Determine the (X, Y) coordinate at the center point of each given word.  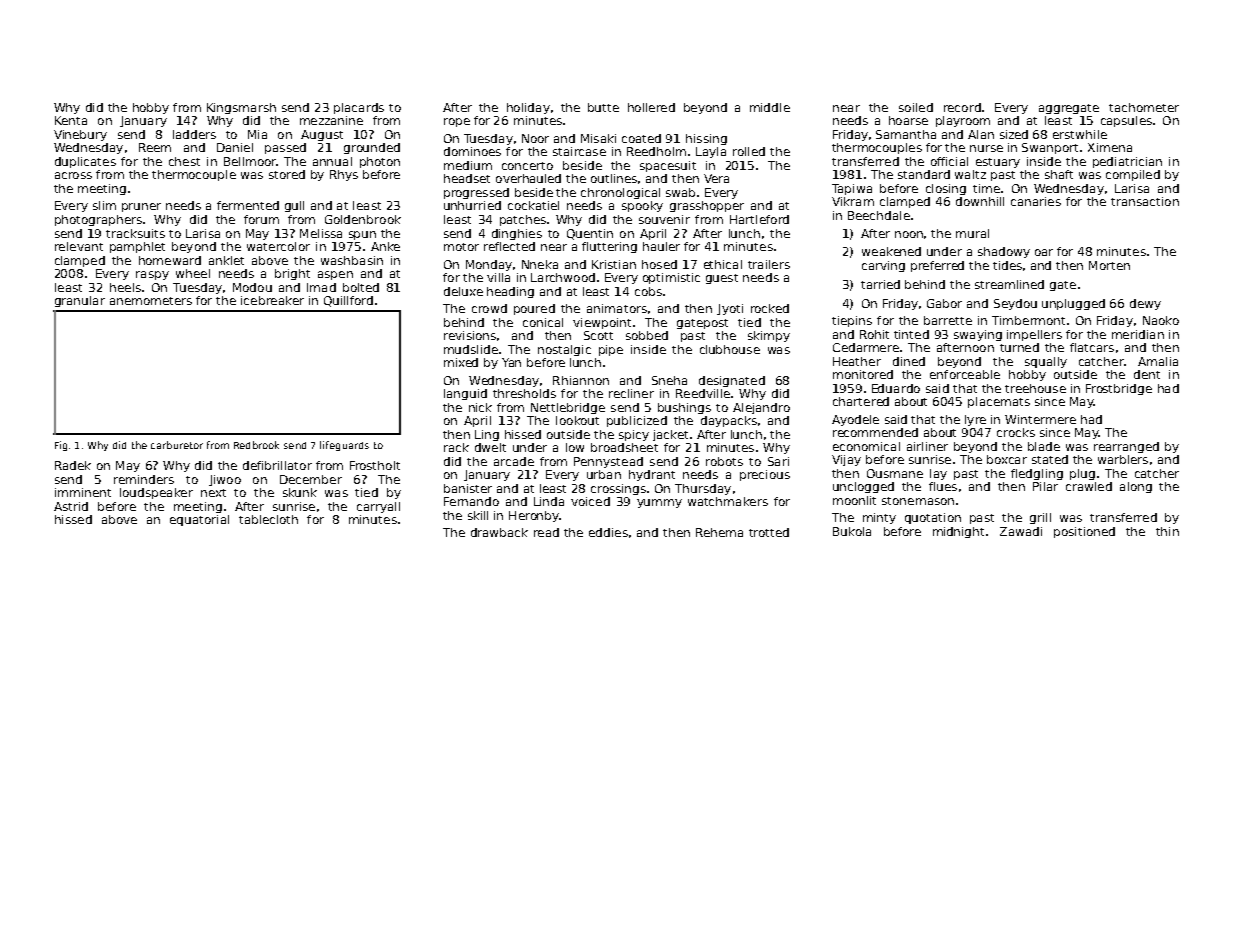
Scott (598, 335)
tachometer (1144, 107)
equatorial (199, 520)
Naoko (1161, 320)
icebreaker (272, 300)
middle (770, 107)
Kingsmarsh (241, 108)
